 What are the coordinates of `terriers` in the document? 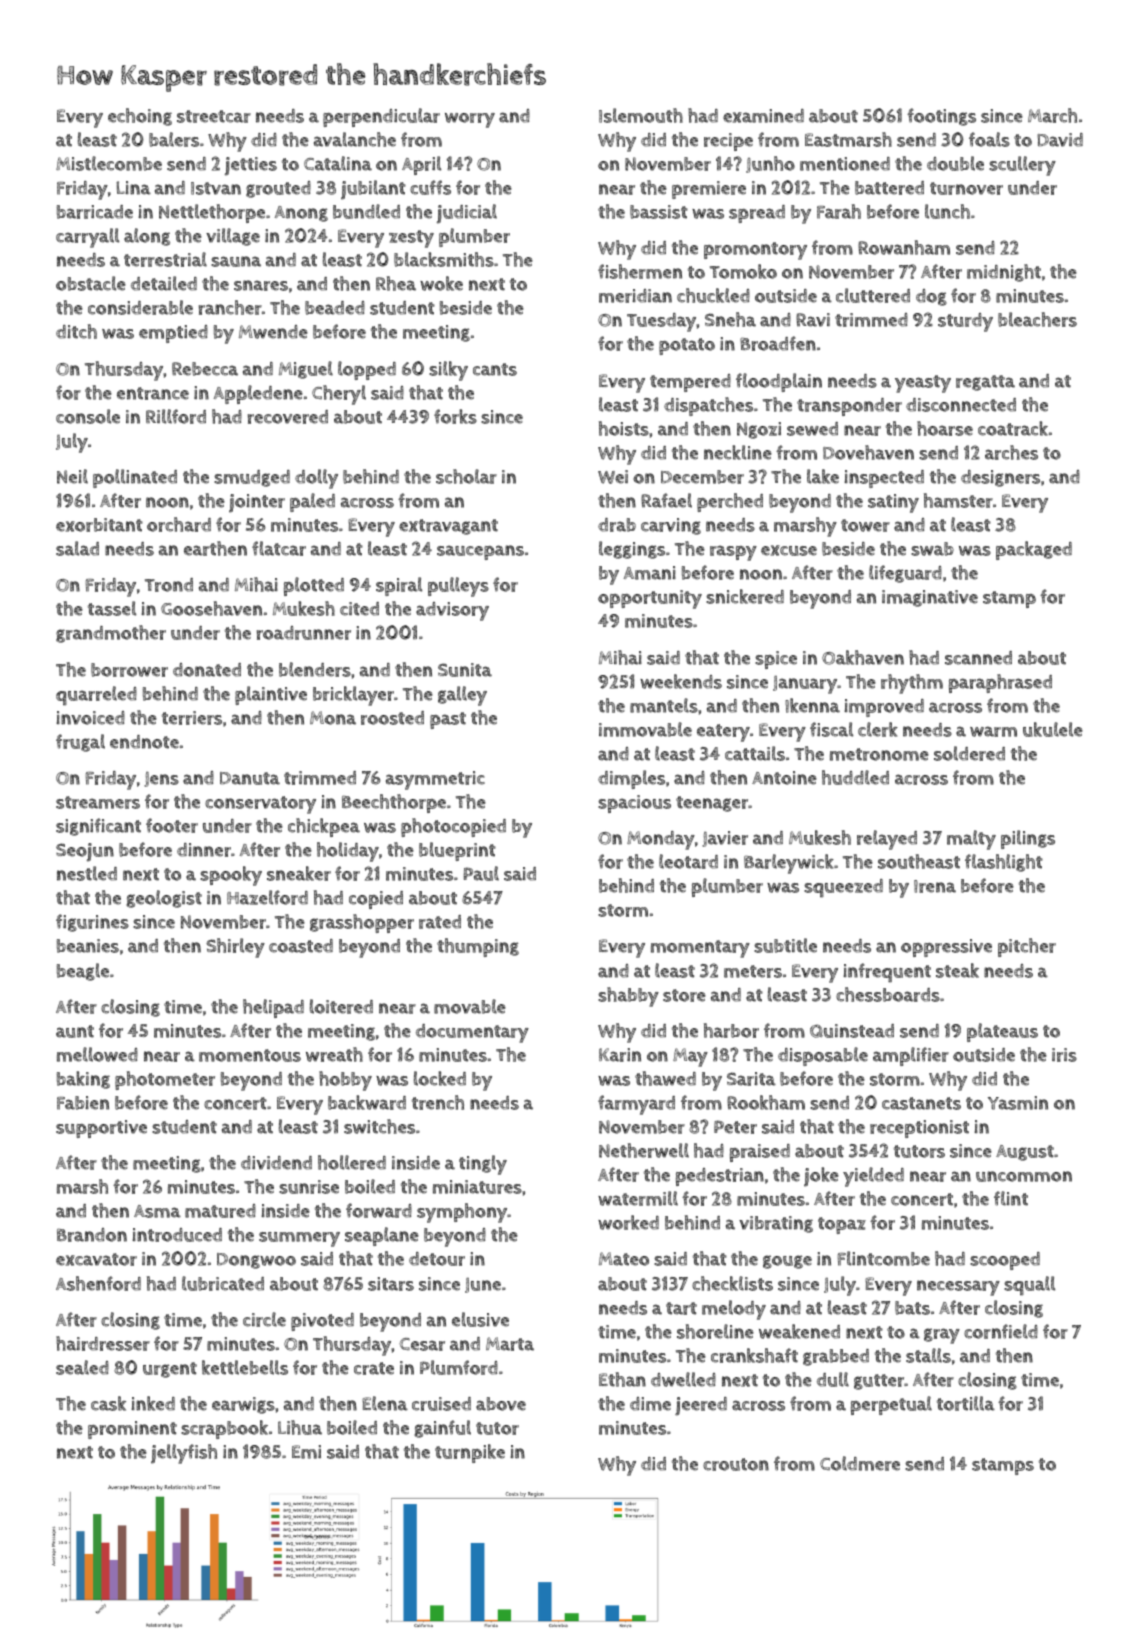 It's located at (192, 718).
